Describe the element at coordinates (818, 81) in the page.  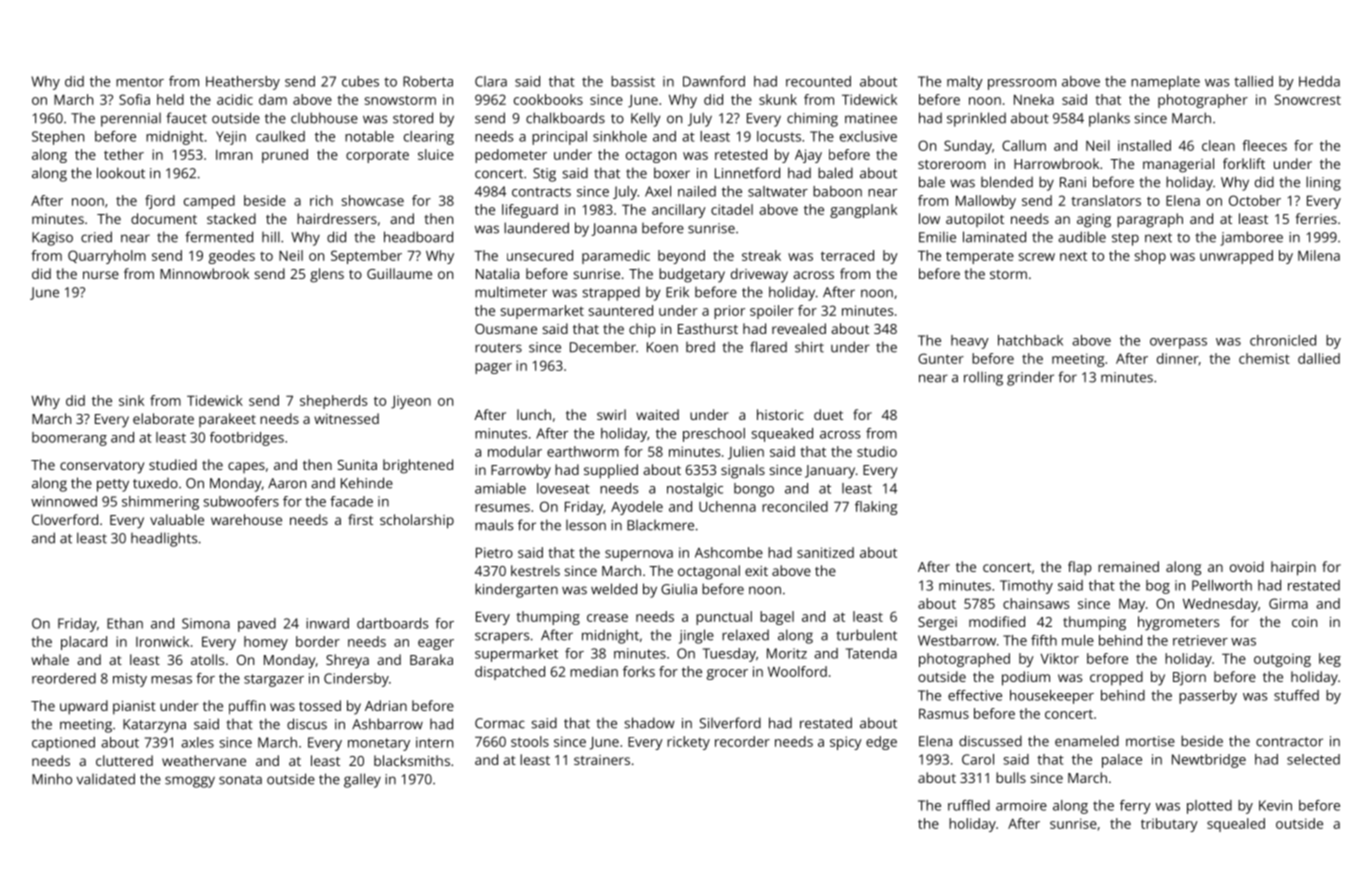
I see `recounted` at that location.
